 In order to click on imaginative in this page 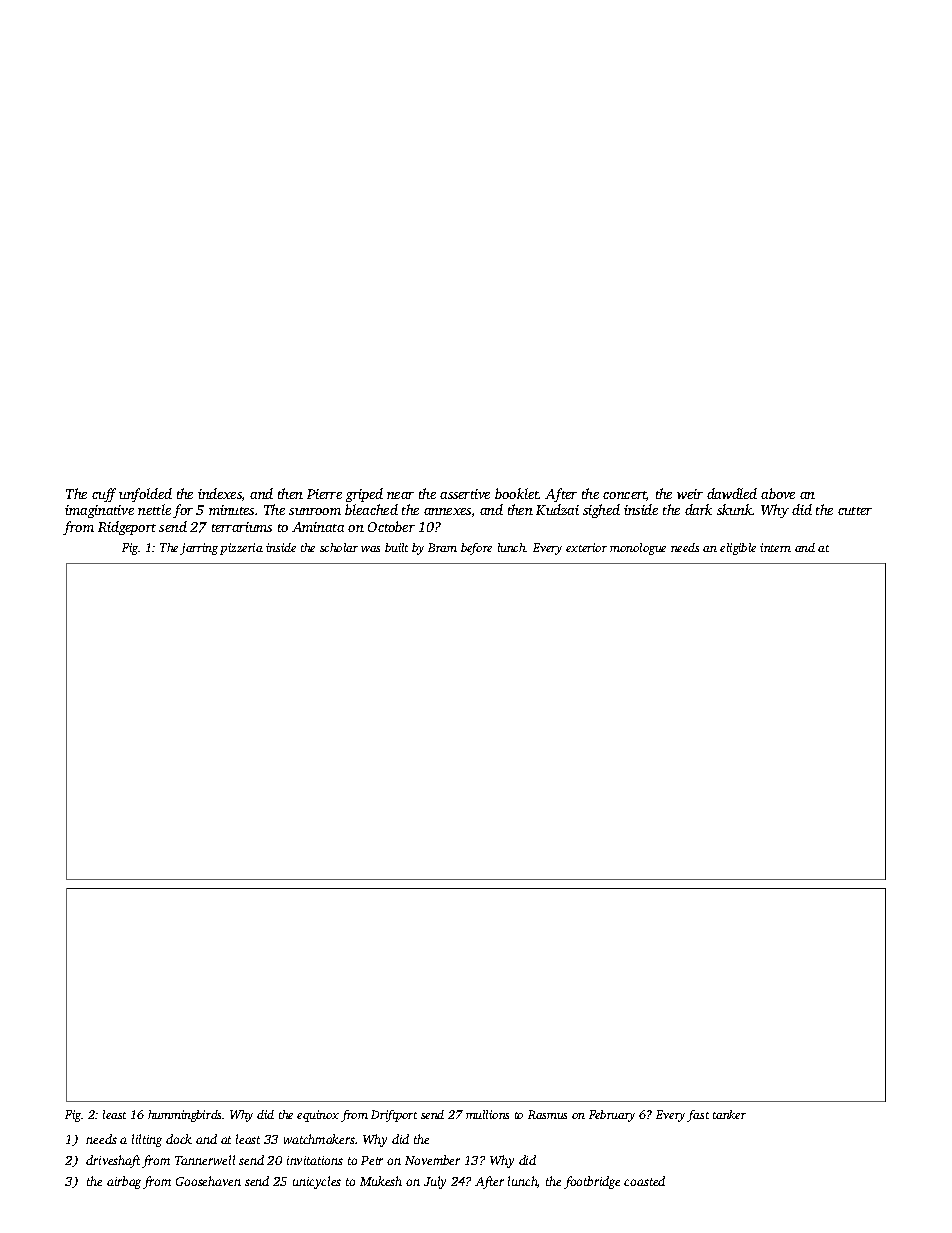, I will do `click(99, 511)`.
